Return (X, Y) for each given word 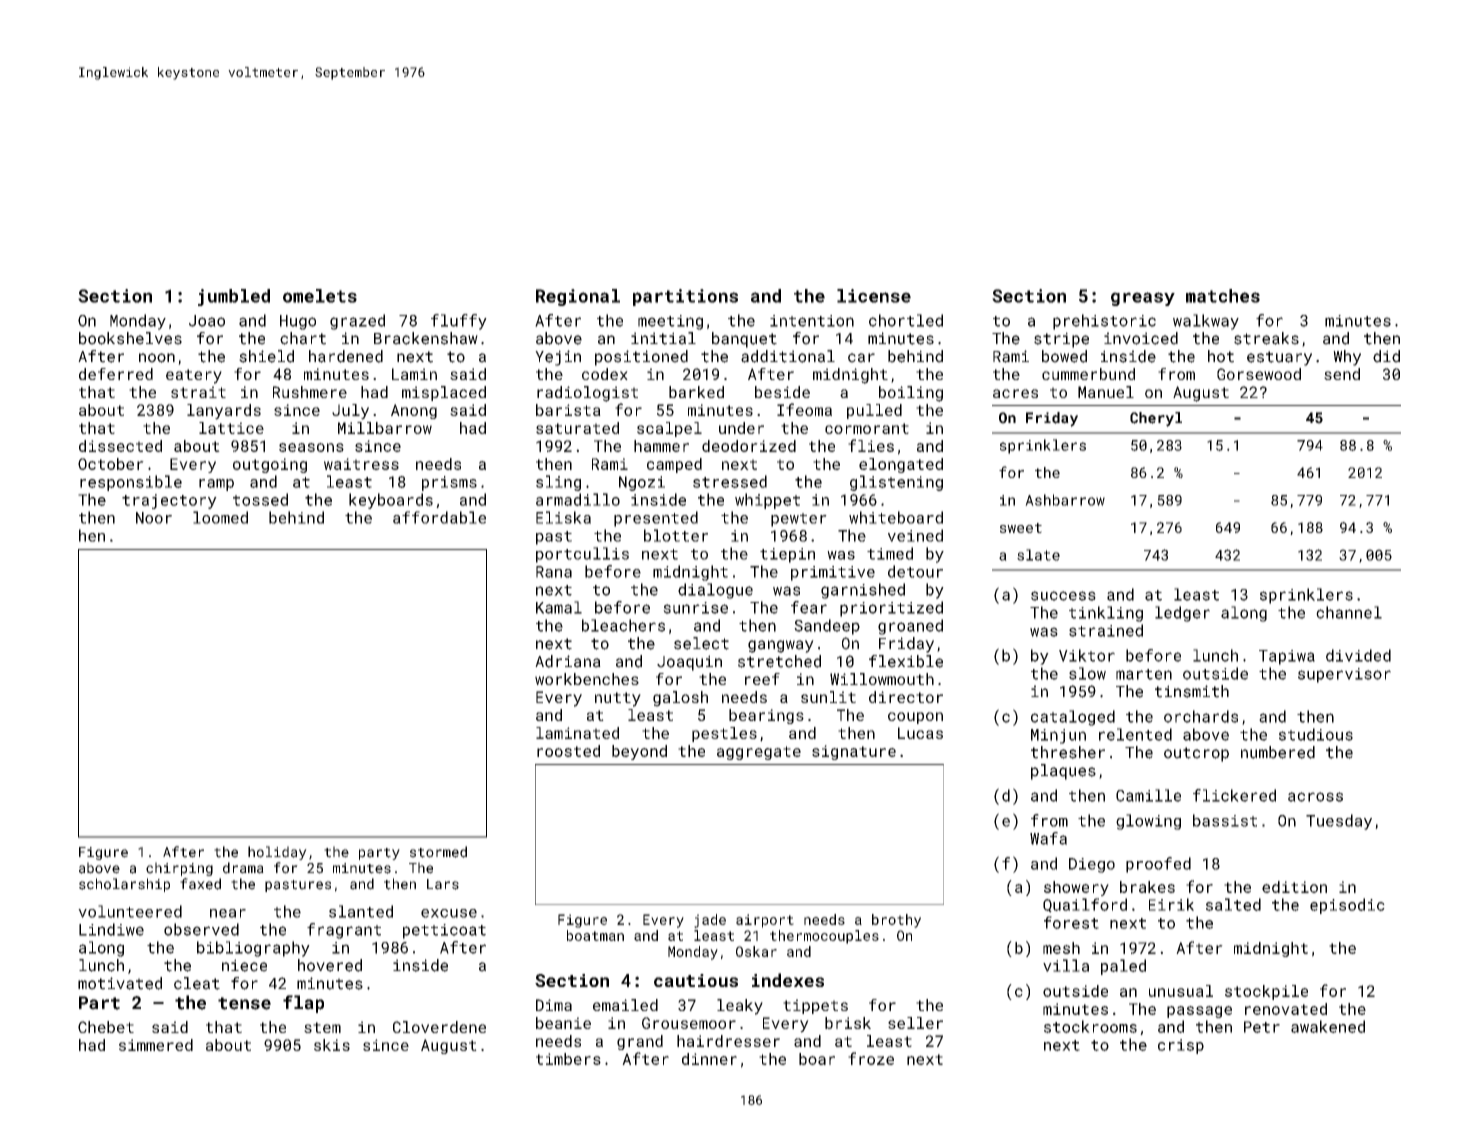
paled (1123, 967)
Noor (154, 518)
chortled (906, 320)
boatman (595, 935)
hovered (330, 965)
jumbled (234, 297)
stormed (438, 852)
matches (1223, 296)
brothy (896, 921)
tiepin (787, 555)
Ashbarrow (1065, 500)
